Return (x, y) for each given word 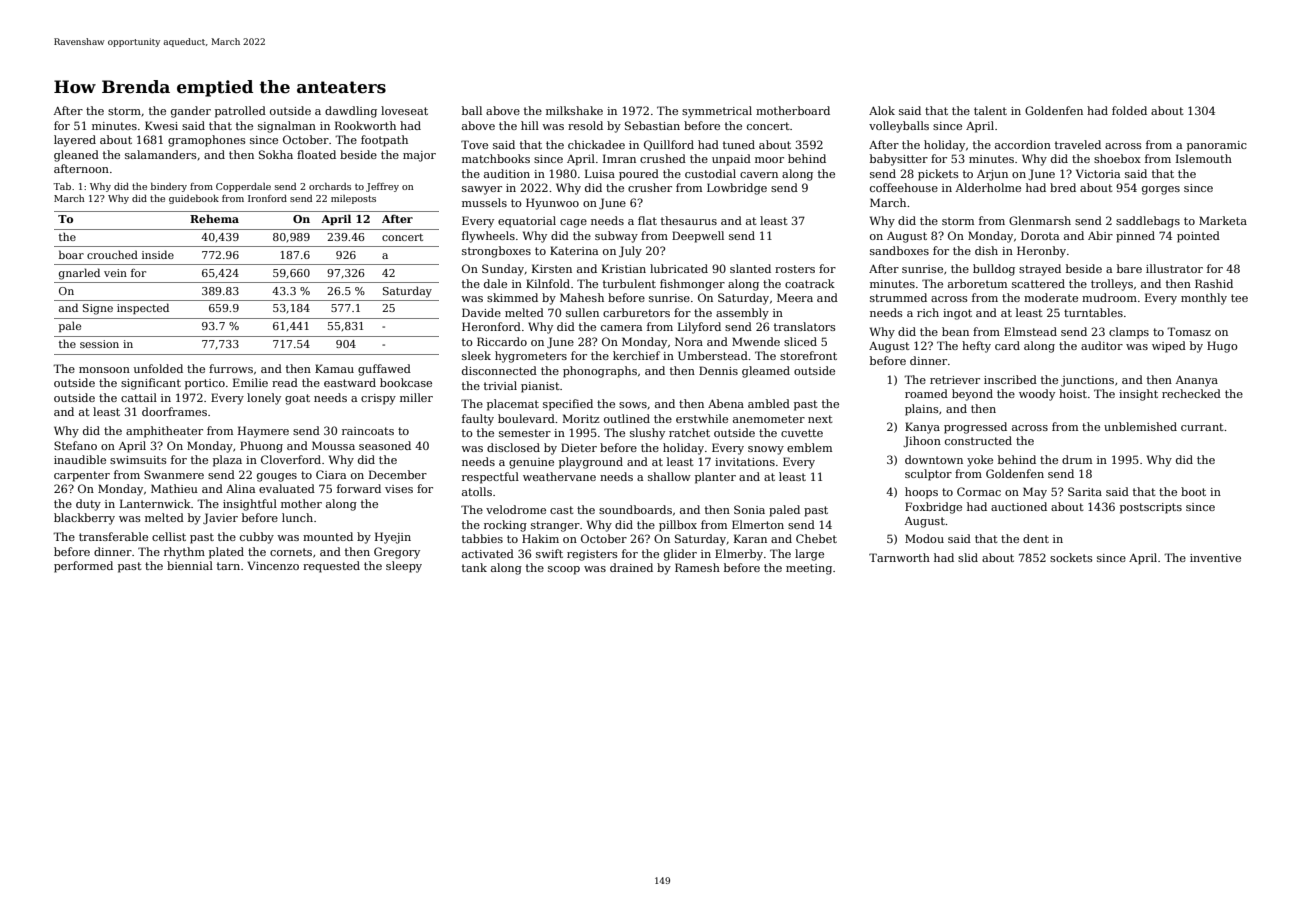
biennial (190, 565)
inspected (143, 308)
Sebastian (652, 125)
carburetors (636, 312)
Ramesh (697, 567)
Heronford (491, 326)
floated (316, 154)
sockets (1071, 557)
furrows (231, 368)
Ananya (1197, 381)
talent (990, 110)
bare (1129, 268)
